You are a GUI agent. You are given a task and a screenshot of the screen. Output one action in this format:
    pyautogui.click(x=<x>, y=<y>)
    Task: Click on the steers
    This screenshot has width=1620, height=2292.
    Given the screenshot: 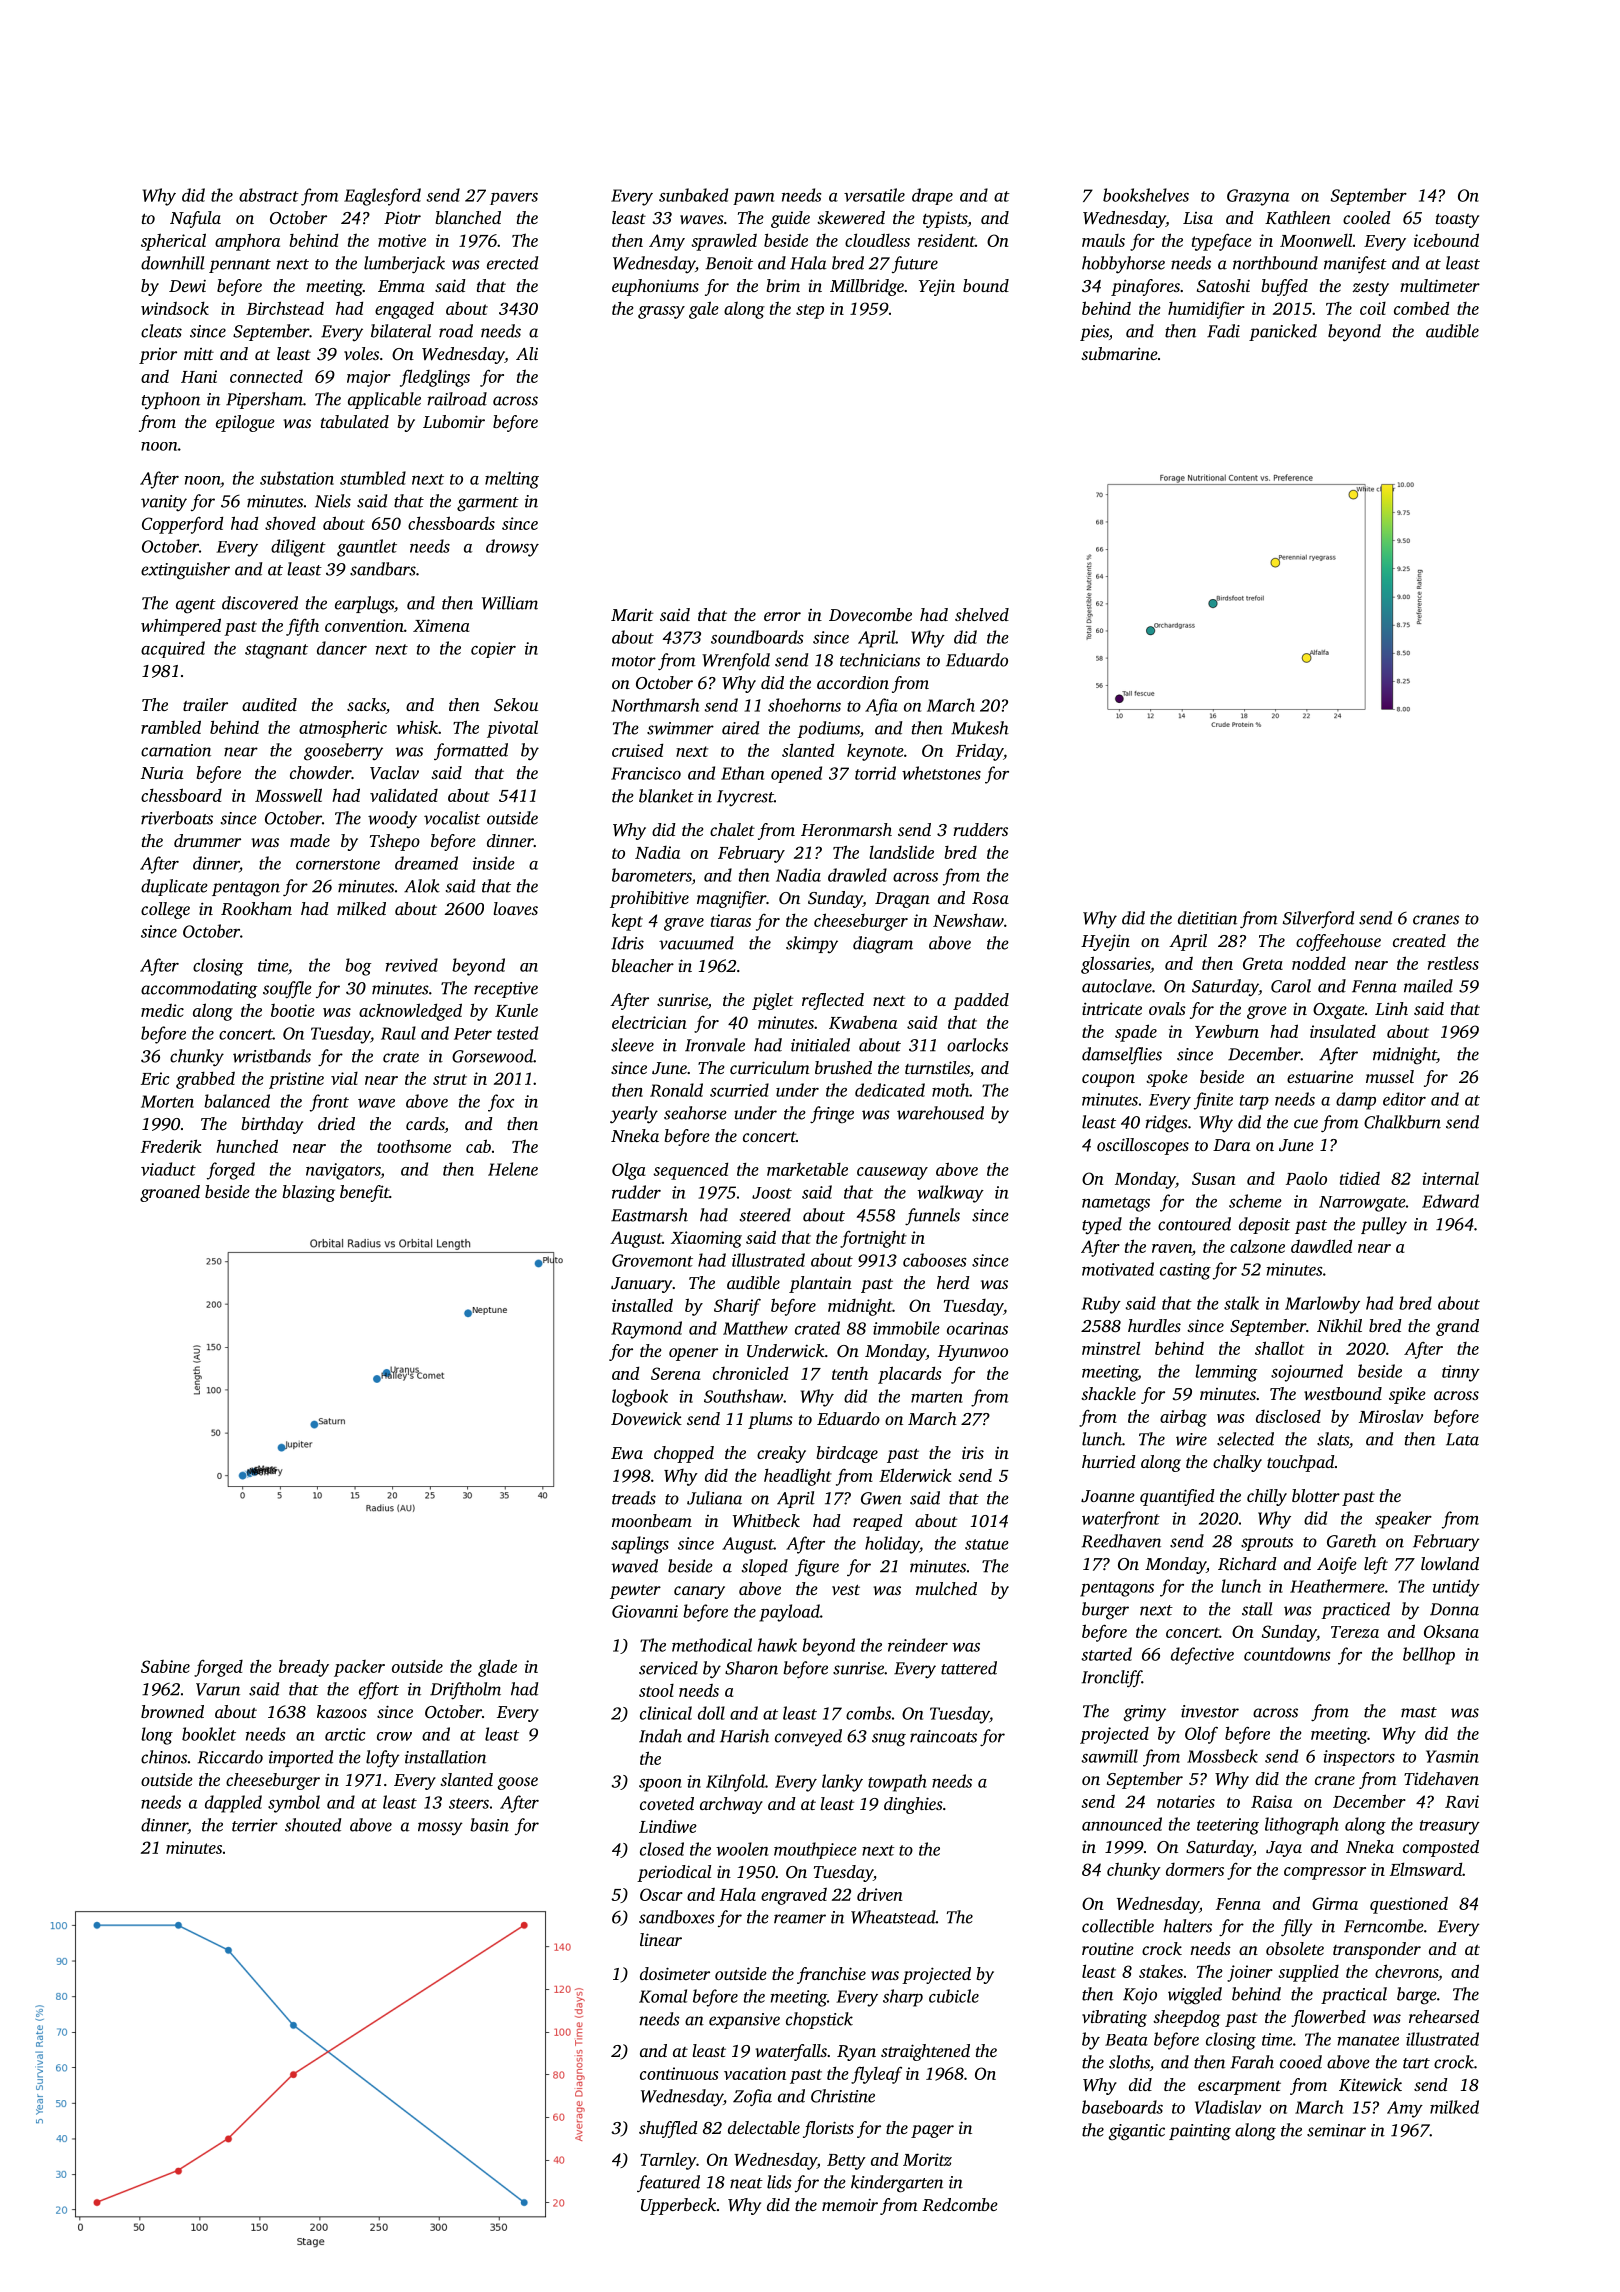 What is the action you would take?
    pyautogui.click(x=469, y=1803)
